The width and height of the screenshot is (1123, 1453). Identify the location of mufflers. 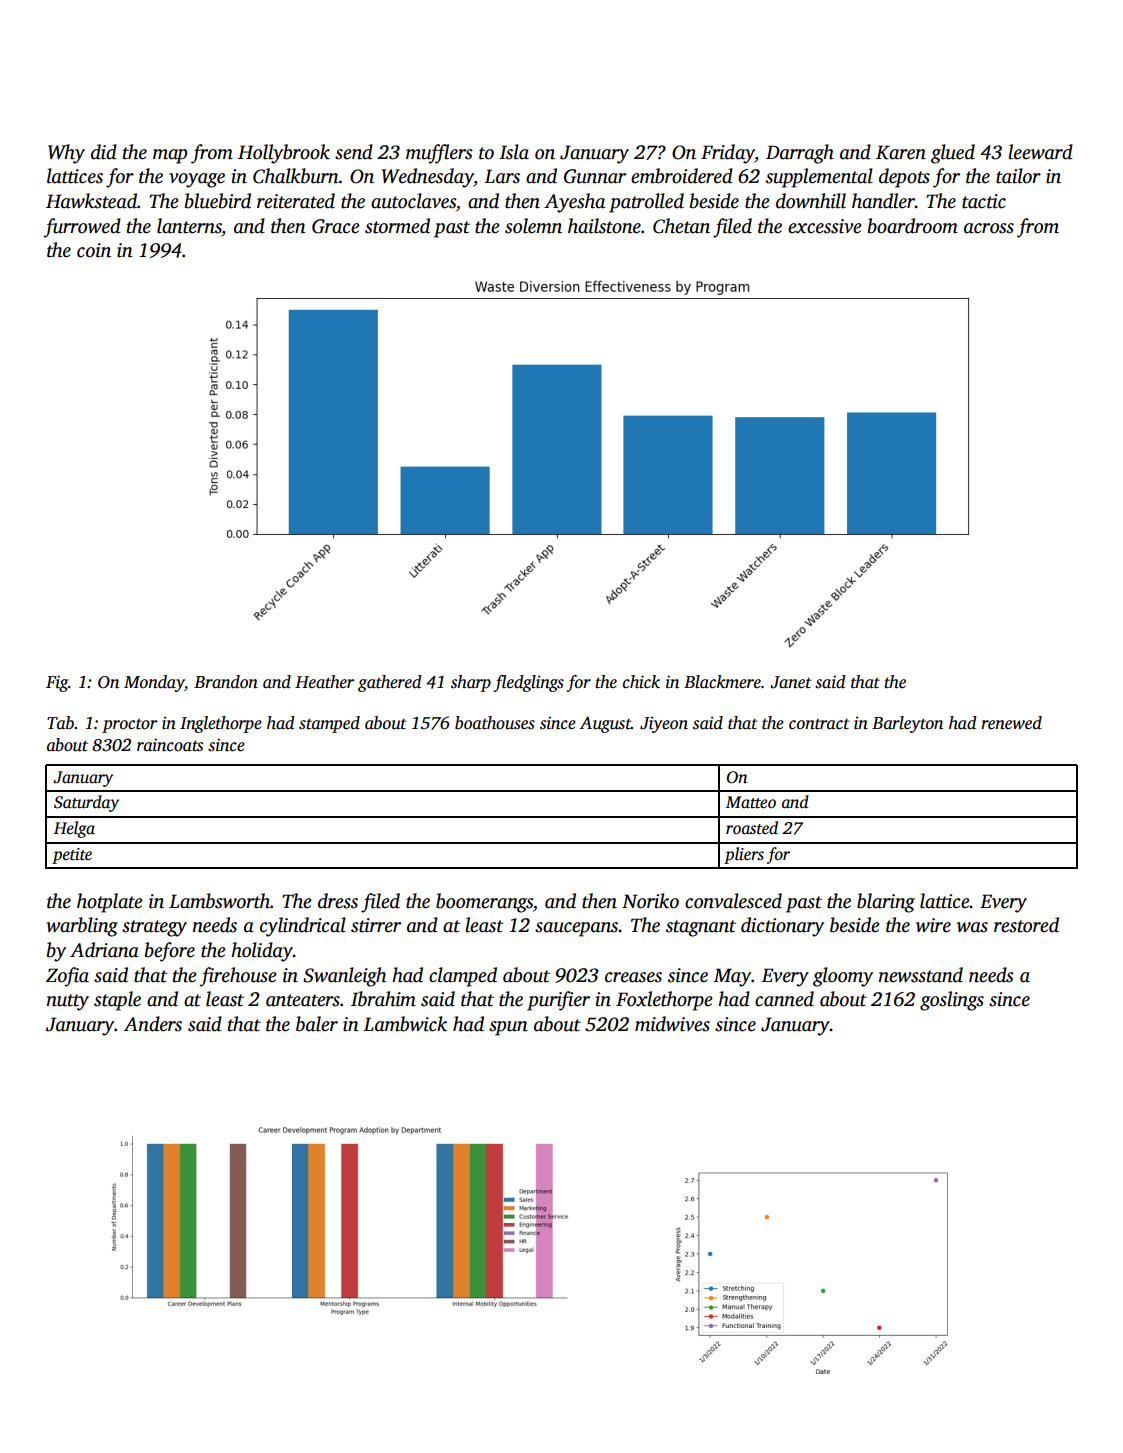
(439, 154).
